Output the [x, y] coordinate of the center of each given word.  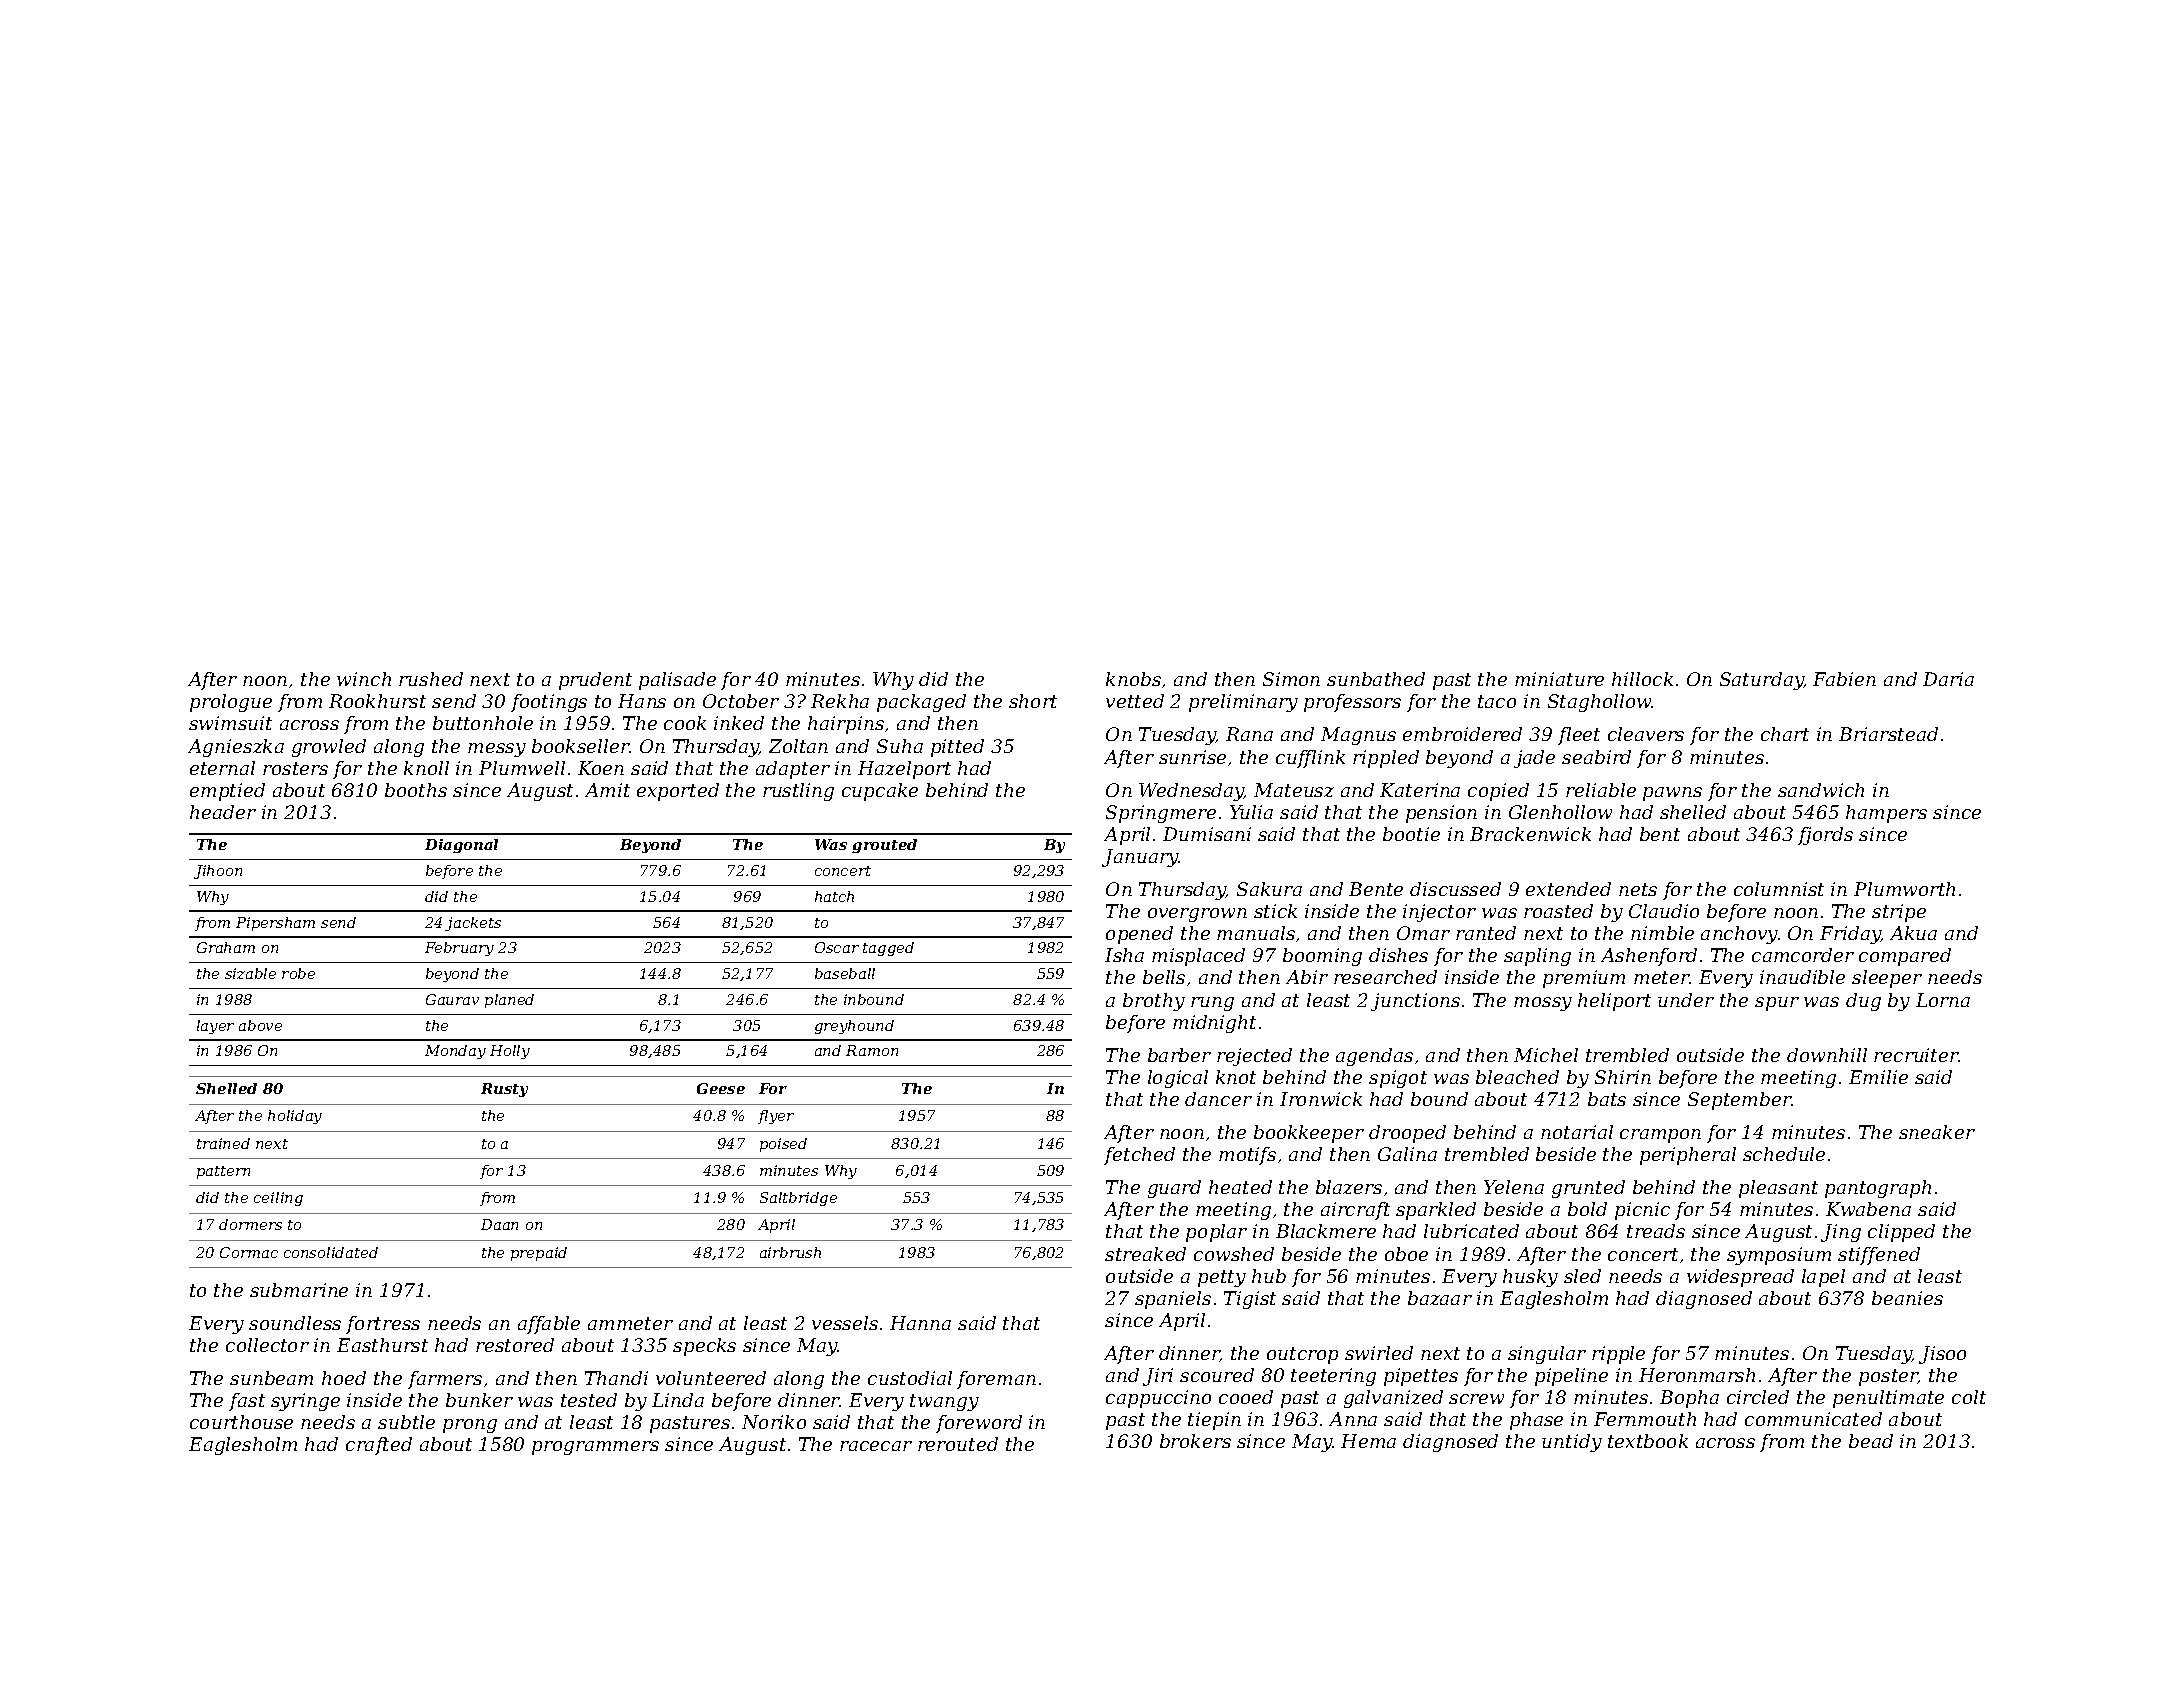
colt [1969, 1397]
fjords [1825, 836]
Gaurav [452, 999]
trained [223, 1143]
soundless [295, 1323]
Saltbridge [798, 1199]
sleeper [1887, 979]
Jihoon [218, 872]
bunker [479, 1400]
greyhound [854, 1027]
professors [1352, 703]
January [1140, 858]
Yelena [1514, 1187]
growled [329, 748]
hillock [1642, 679]
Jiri [1158, 1377]
